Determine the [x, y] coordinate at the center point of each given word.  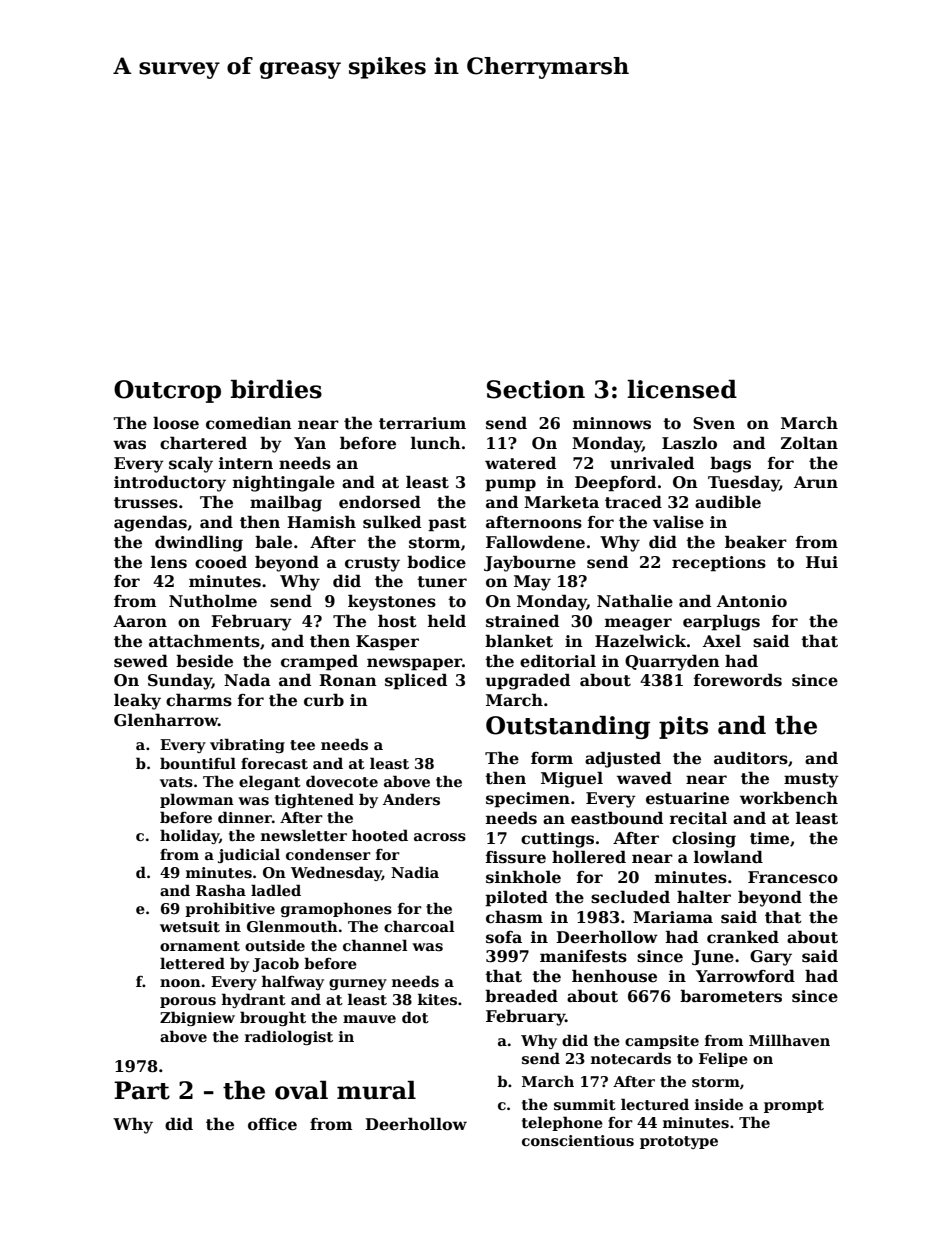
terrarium [422, 423]
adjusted [623, 759]
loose [176, 423]
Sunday [180, 681]
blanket [519, 641]
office [272, 1124]
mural [376, 1090]
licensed [682, 389]
